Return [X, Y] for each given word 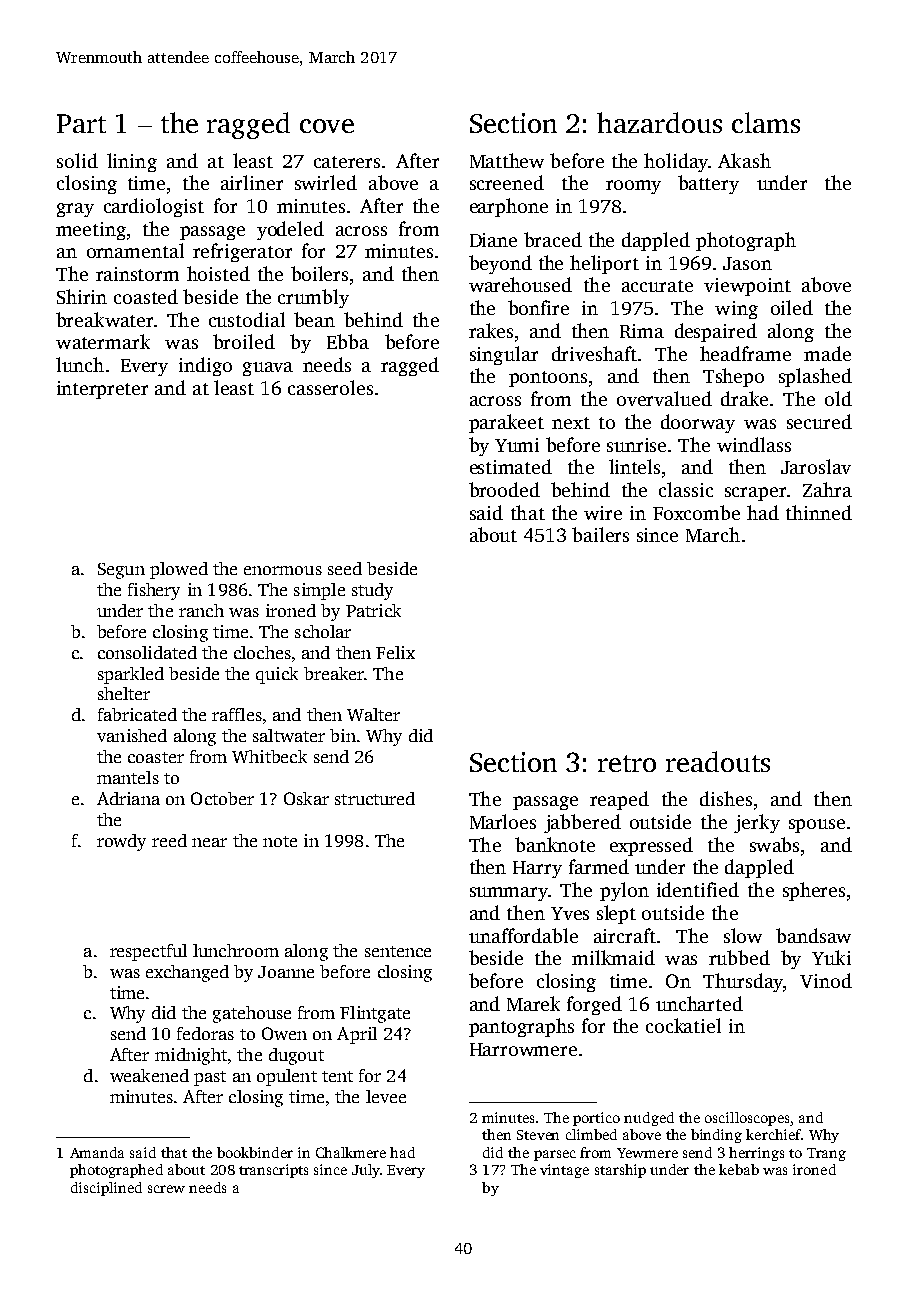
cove [327, 126]
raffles [237, 714]
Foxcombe [696, 512]
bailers [600, 534]
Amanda [97, 1152]
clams [766, 122]
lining [132, 162]
